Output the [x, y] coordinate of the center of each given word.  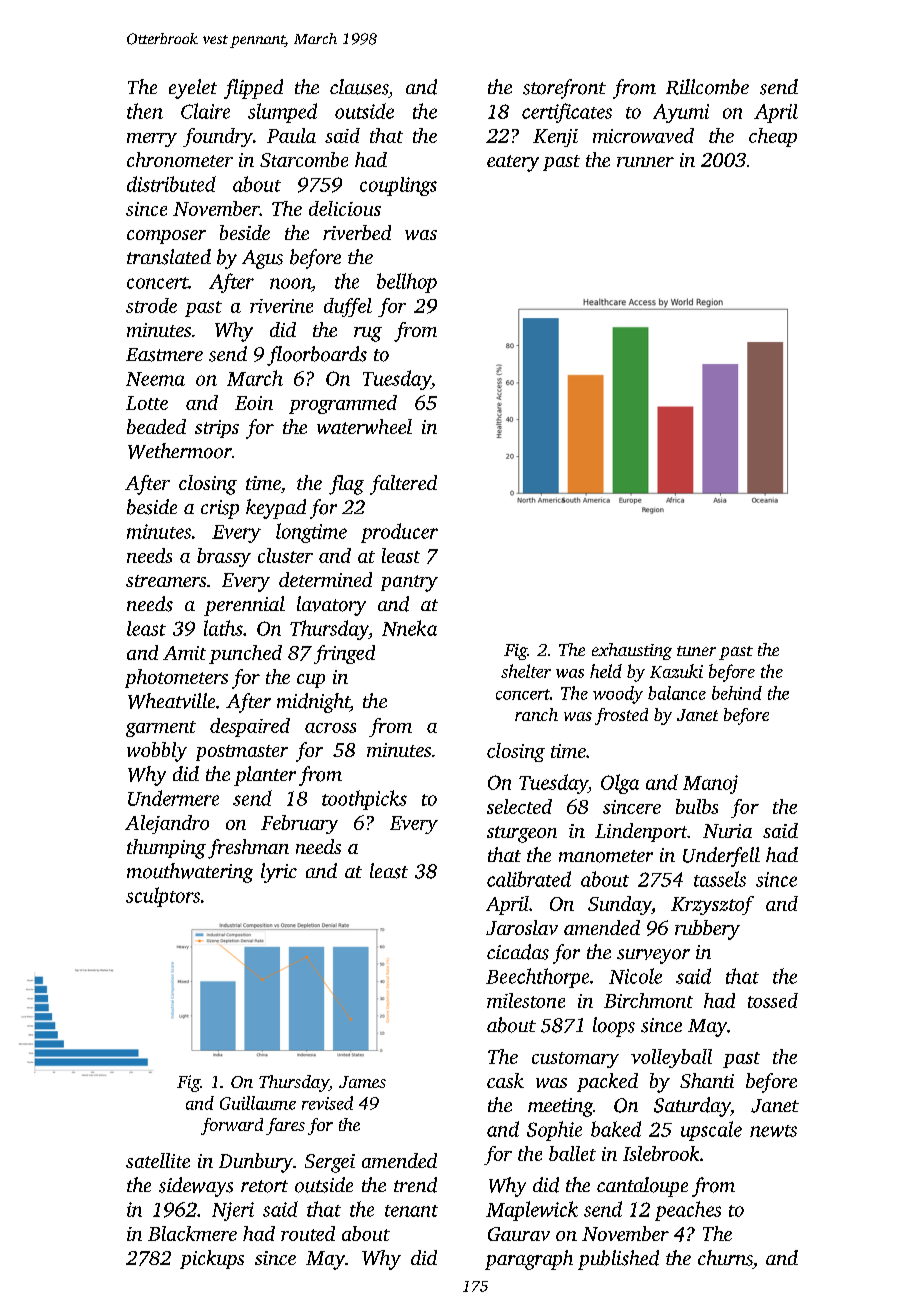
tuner [696, 651]
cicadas [518, 952]
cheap [773, 137]
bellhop [407, 283]
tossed [773, 1000]
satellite [158, 1160]
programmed [343, 404]
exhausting [632, 651]
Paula [291, 135]
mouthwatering [190, 873]
